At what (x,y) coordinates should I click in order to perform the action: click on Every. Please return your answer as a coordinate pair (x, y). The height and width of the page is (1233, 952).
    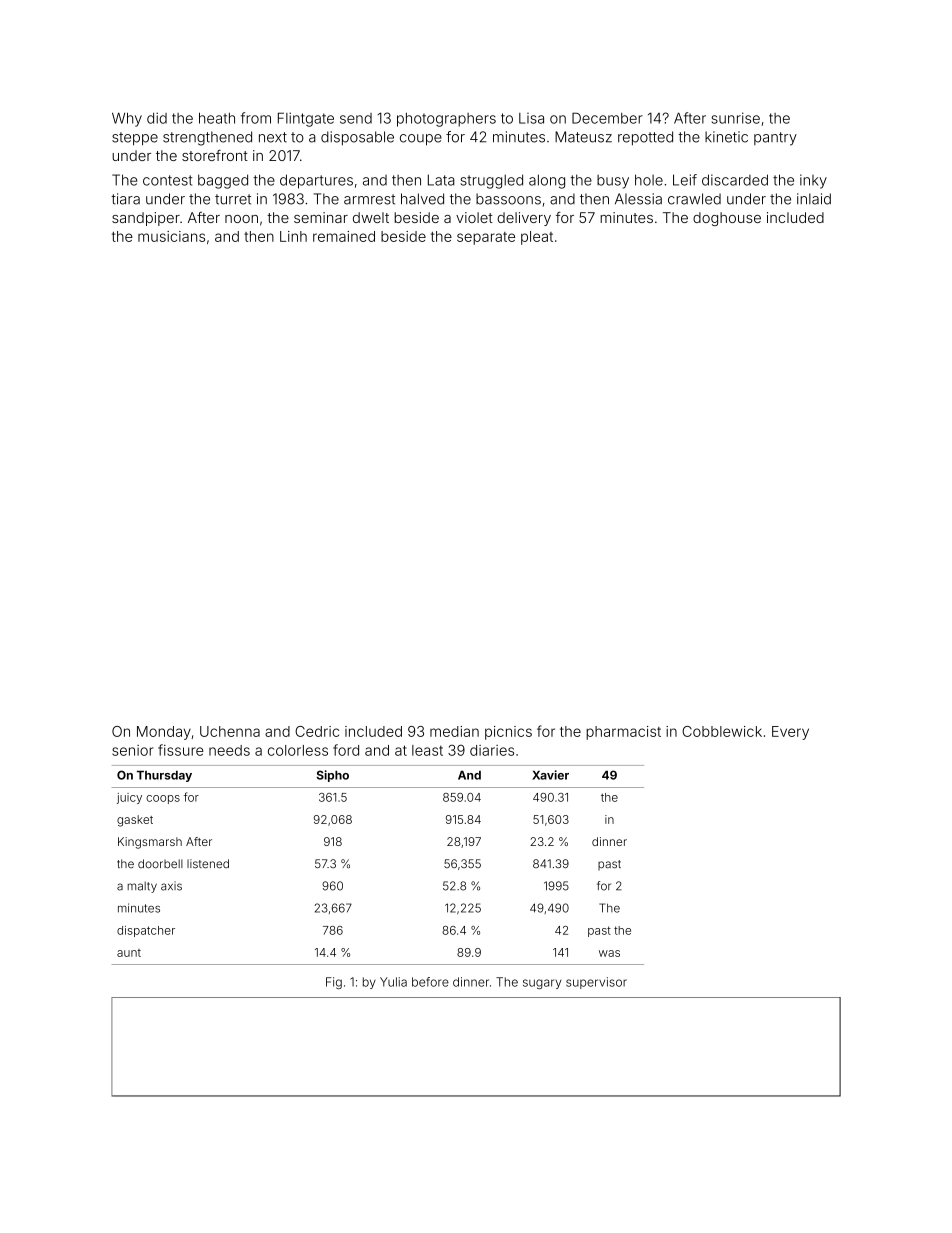
    Looking at the image, I should click on (790, 733).
